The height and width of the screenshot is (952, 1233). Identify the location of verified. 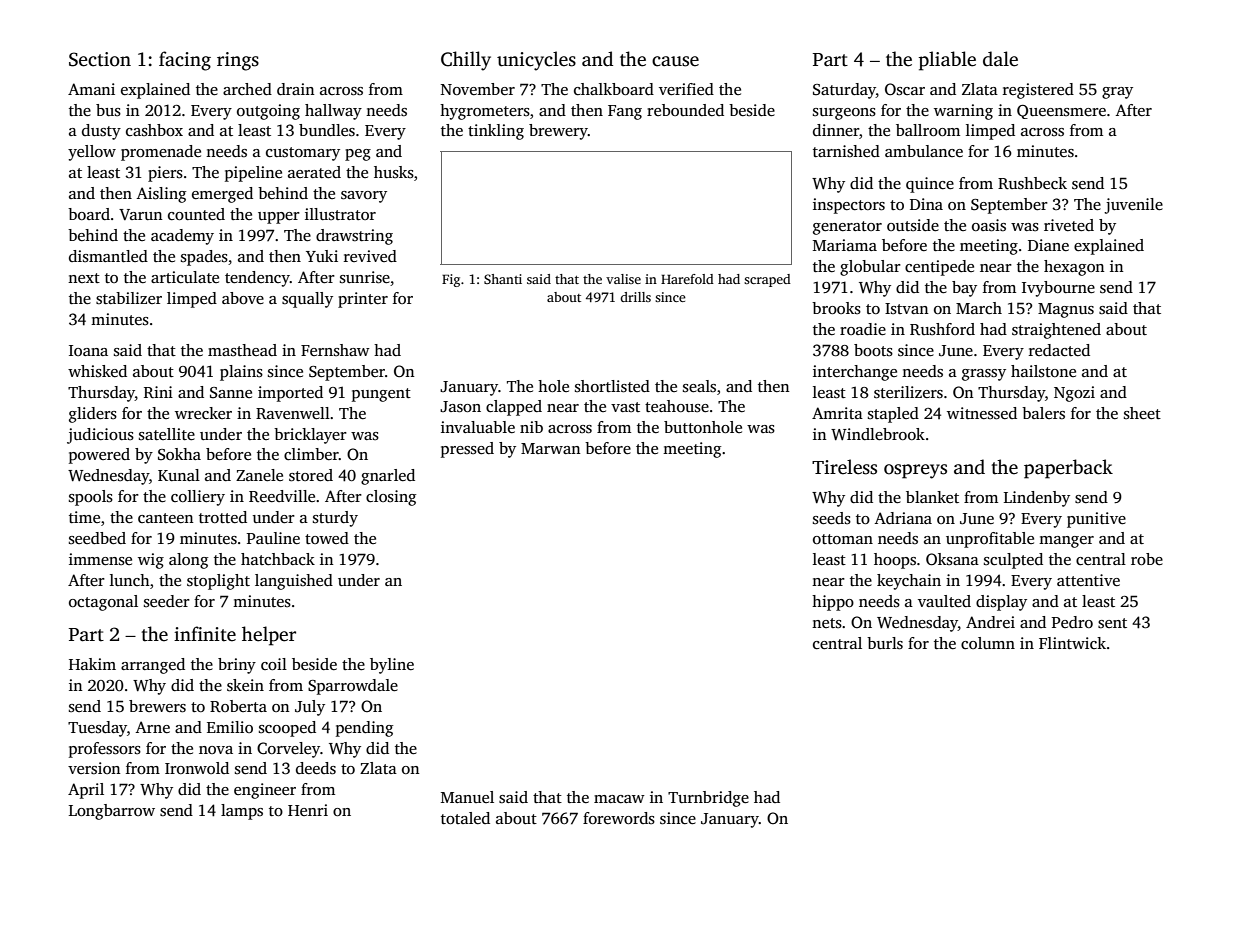
(686, 89).
